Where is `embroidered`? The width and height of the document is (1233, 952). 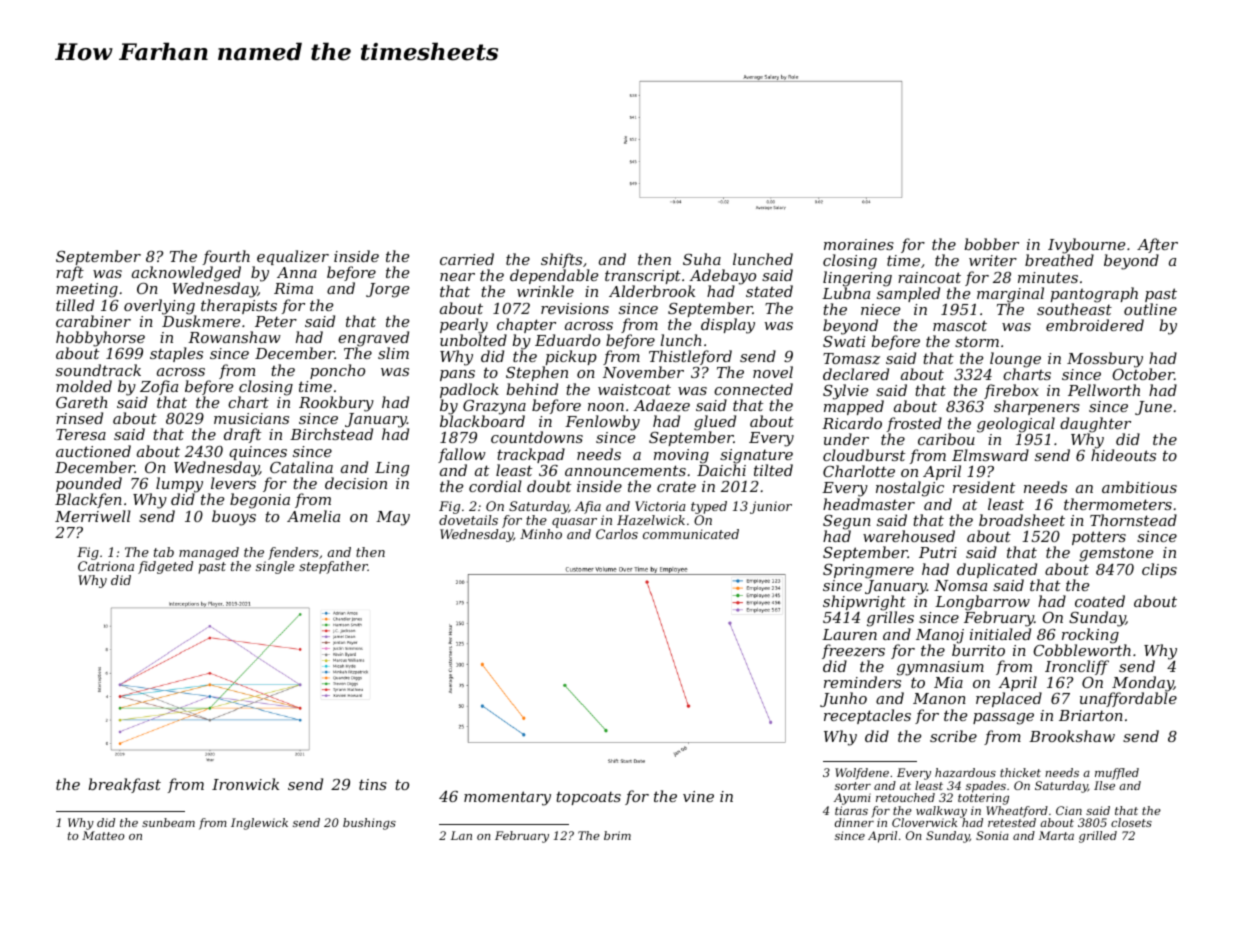 embroidered is located at coordinates (1095, 325).
